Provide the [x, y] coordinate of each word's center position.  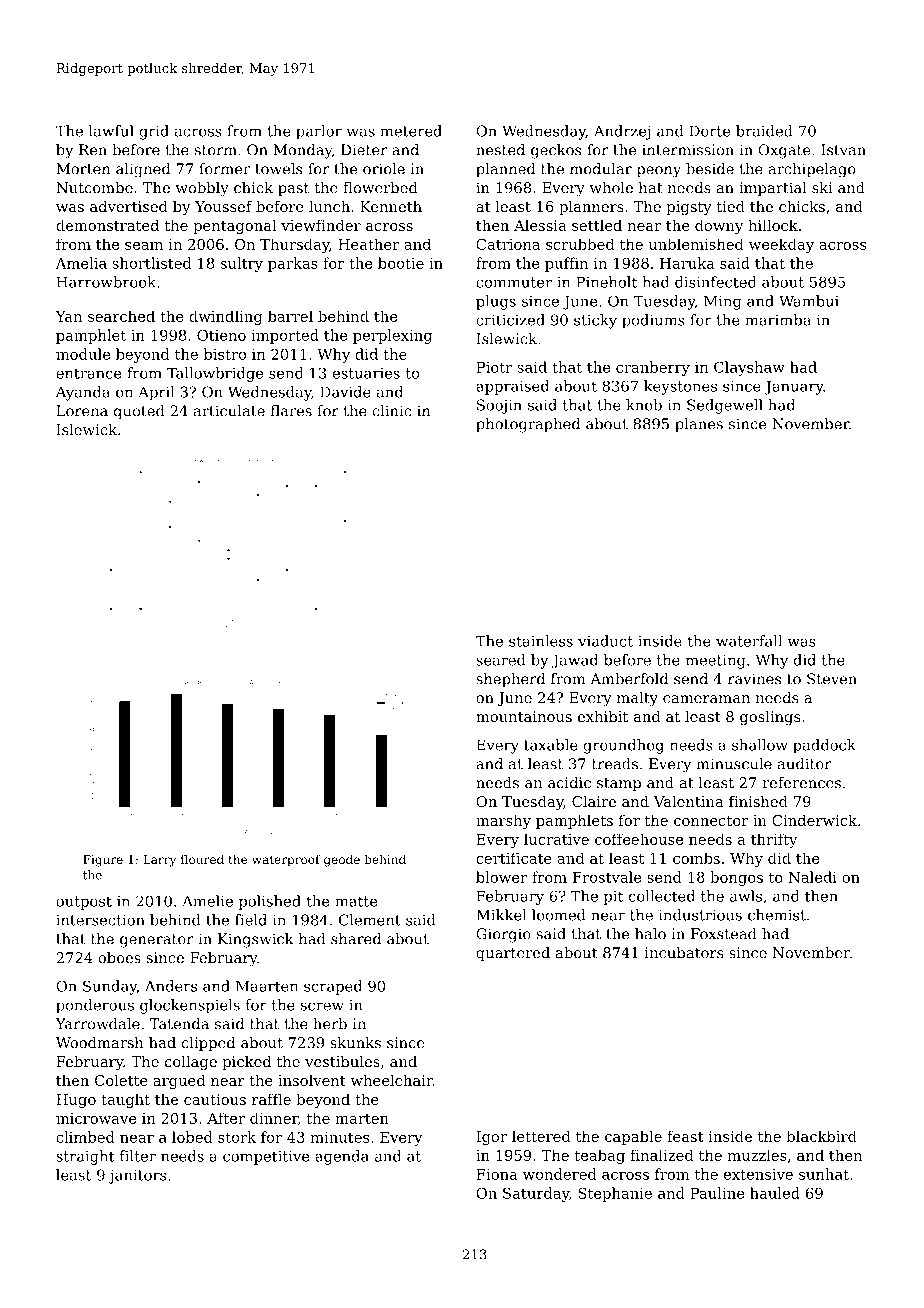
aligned [143, 170]
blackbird [821, 1136]
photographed [528, 425]
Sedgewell [725, 406]
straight [85, 1157]
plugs [496, 302]
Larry [159, 861]
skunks [355, 1043]
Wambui [809, 301]
